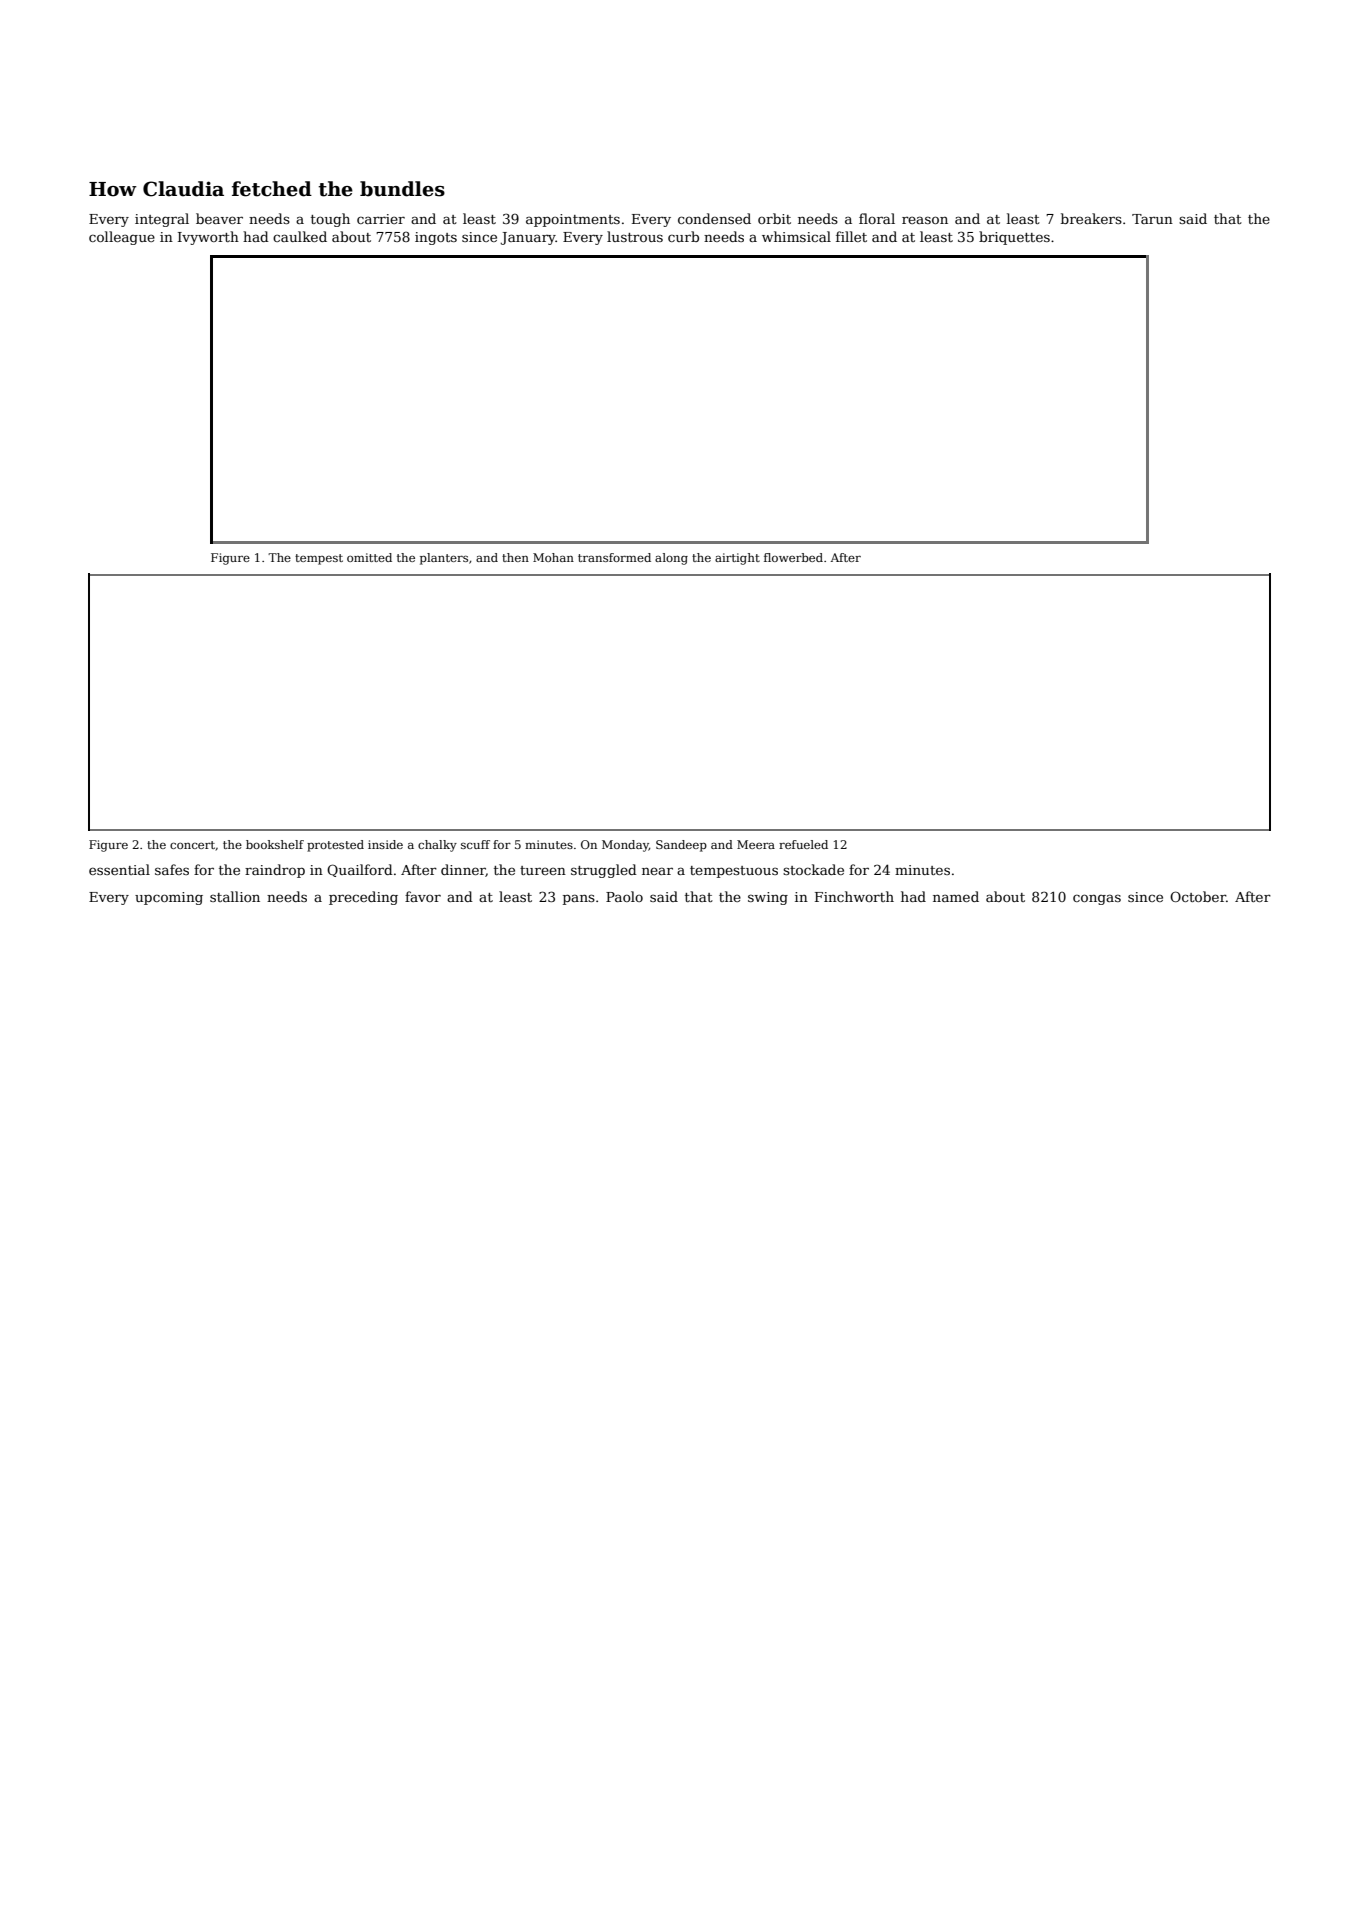 The image size is (1359, 1923). Describe the element at coordinates (737, 559) in the page. I see `airtight` at that location.
